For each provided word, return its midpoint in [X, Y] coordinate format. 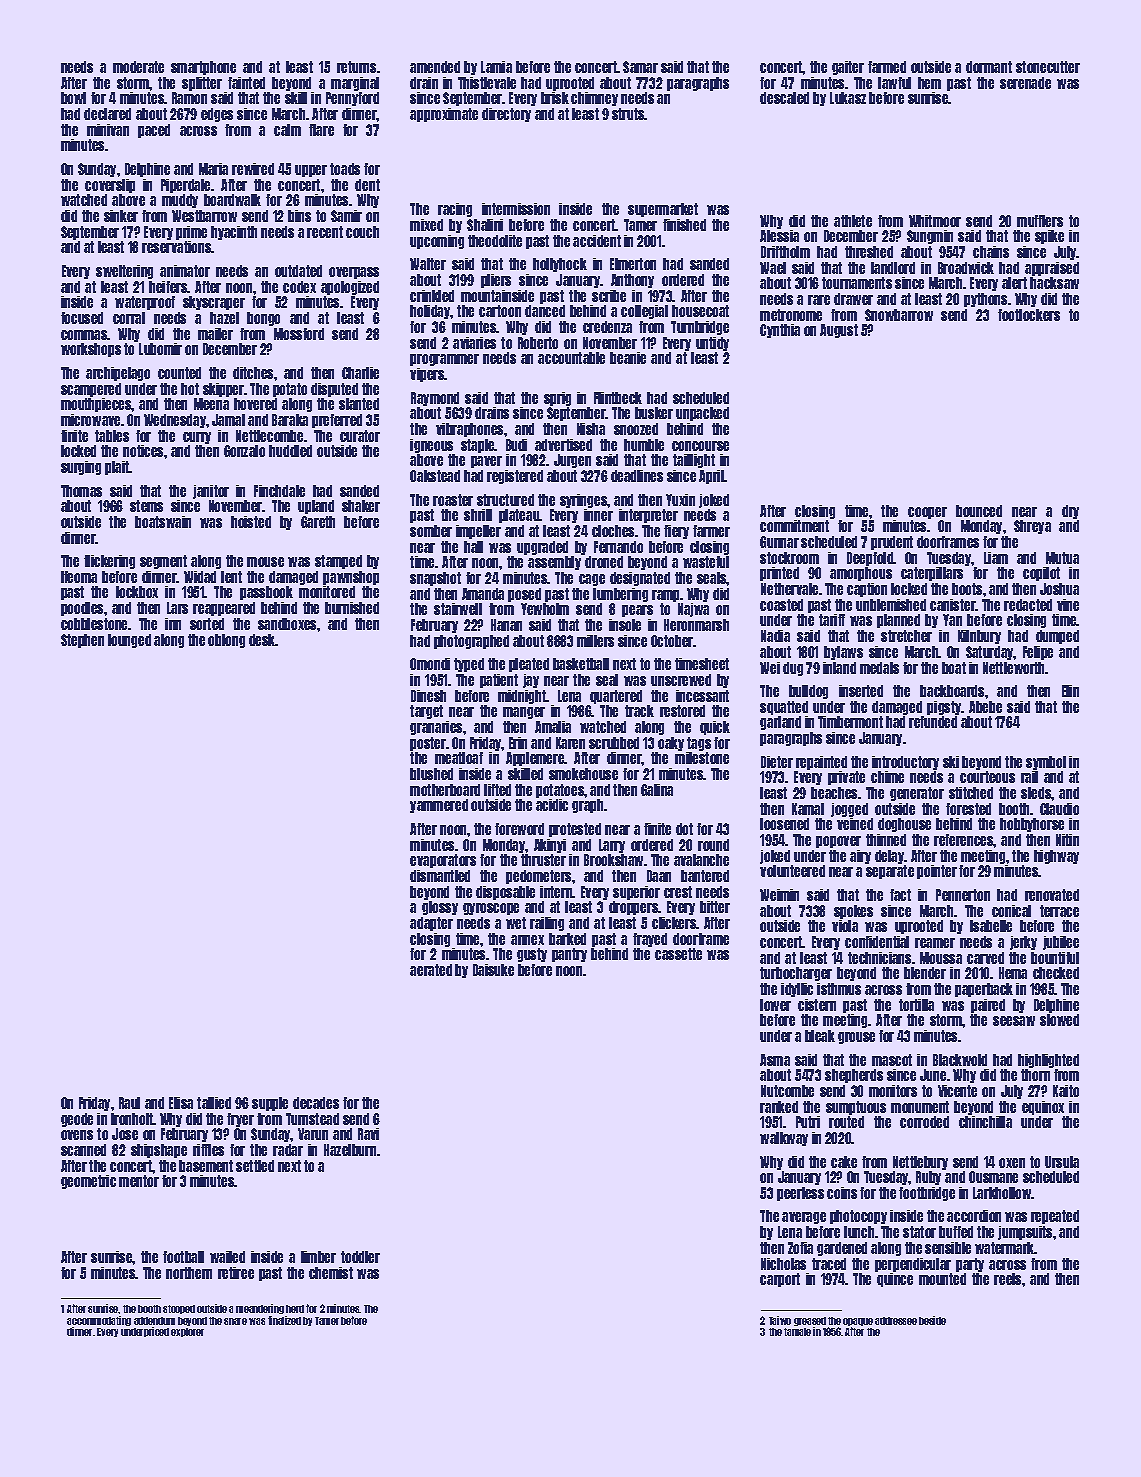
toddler [360, 1257]
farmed [887, 67]
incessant [702, 696]
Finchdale [279, 491]
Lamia [496, 67]
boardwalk [232, 200]
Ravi [368, 1134]
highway [1056, 857]
